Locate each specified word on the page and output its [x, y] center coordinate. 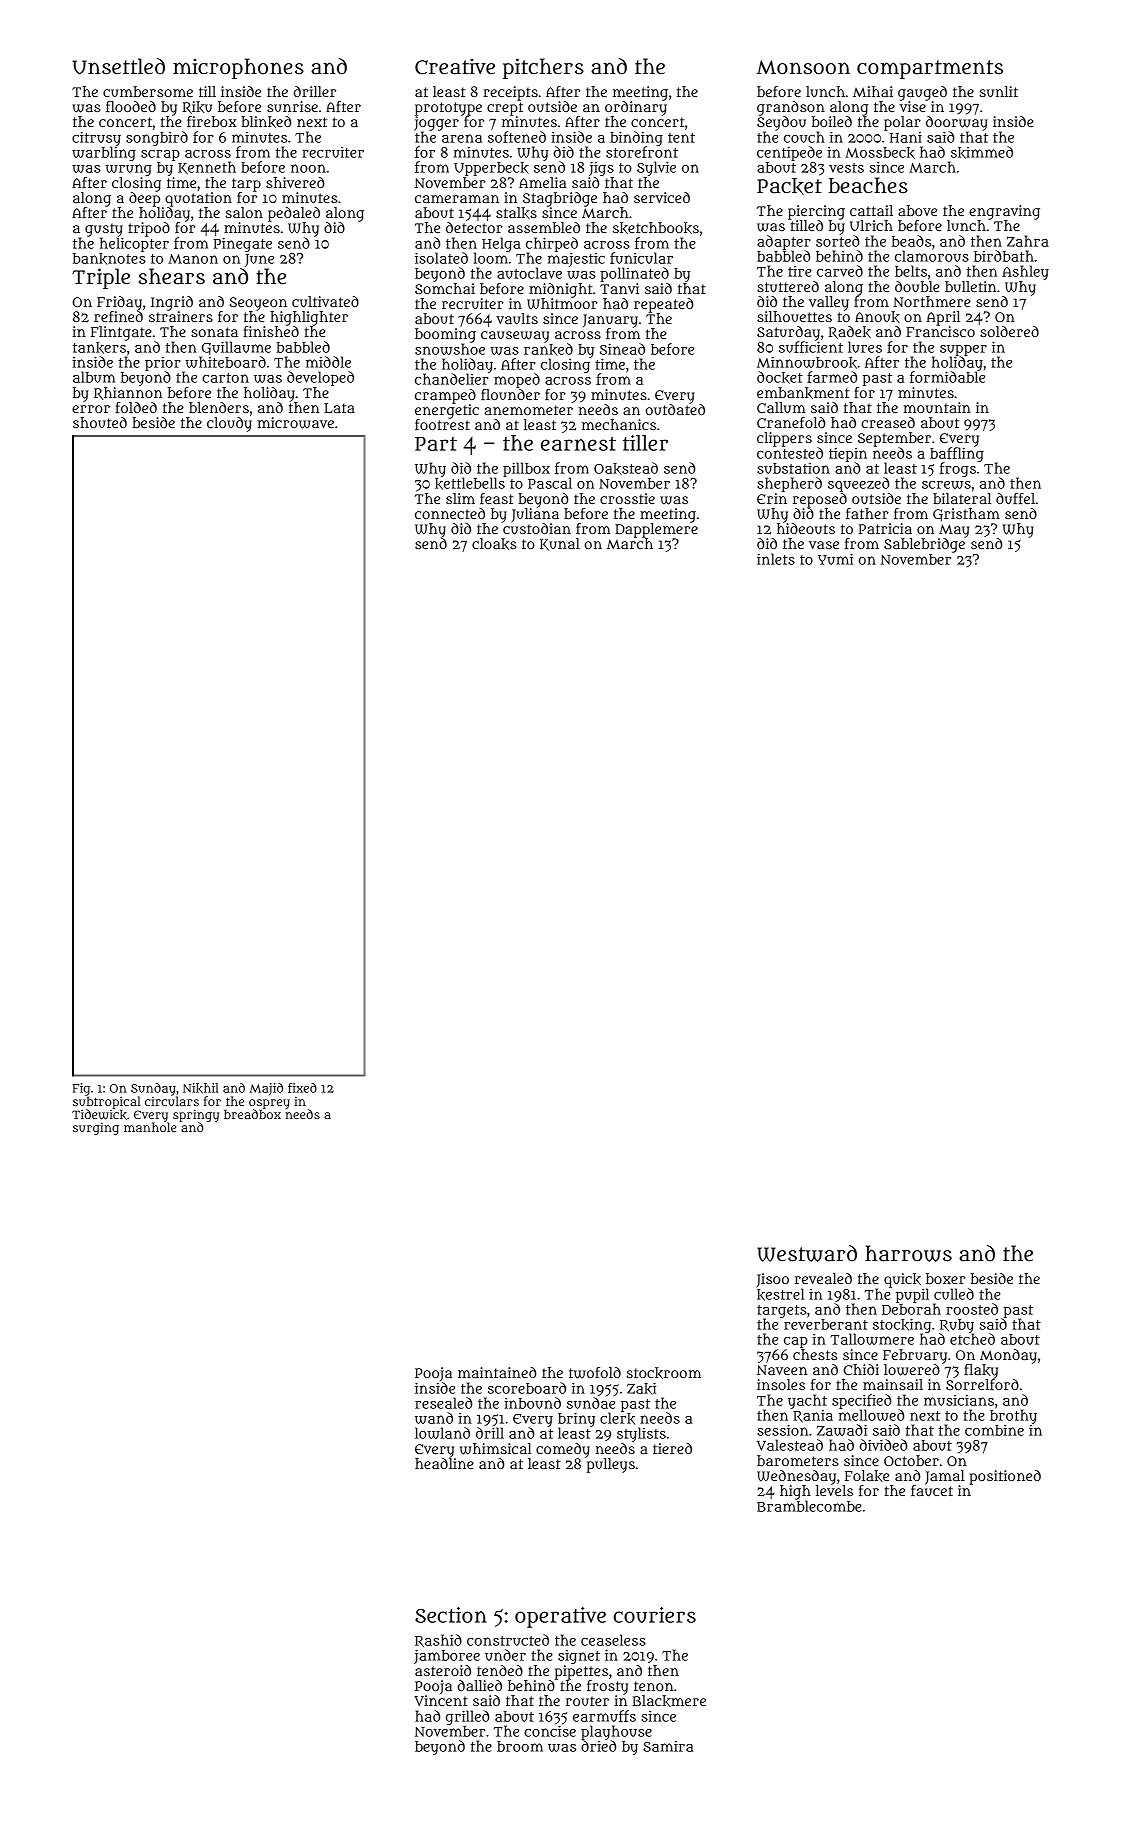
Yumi [835, 559]
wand [434, 1418]
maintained [497, 1372]
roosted [972, 1309]
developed [320, 378]
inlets [776, 559]
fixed [302, 1088]
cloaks [494, 544]
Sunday [153, 1089]
